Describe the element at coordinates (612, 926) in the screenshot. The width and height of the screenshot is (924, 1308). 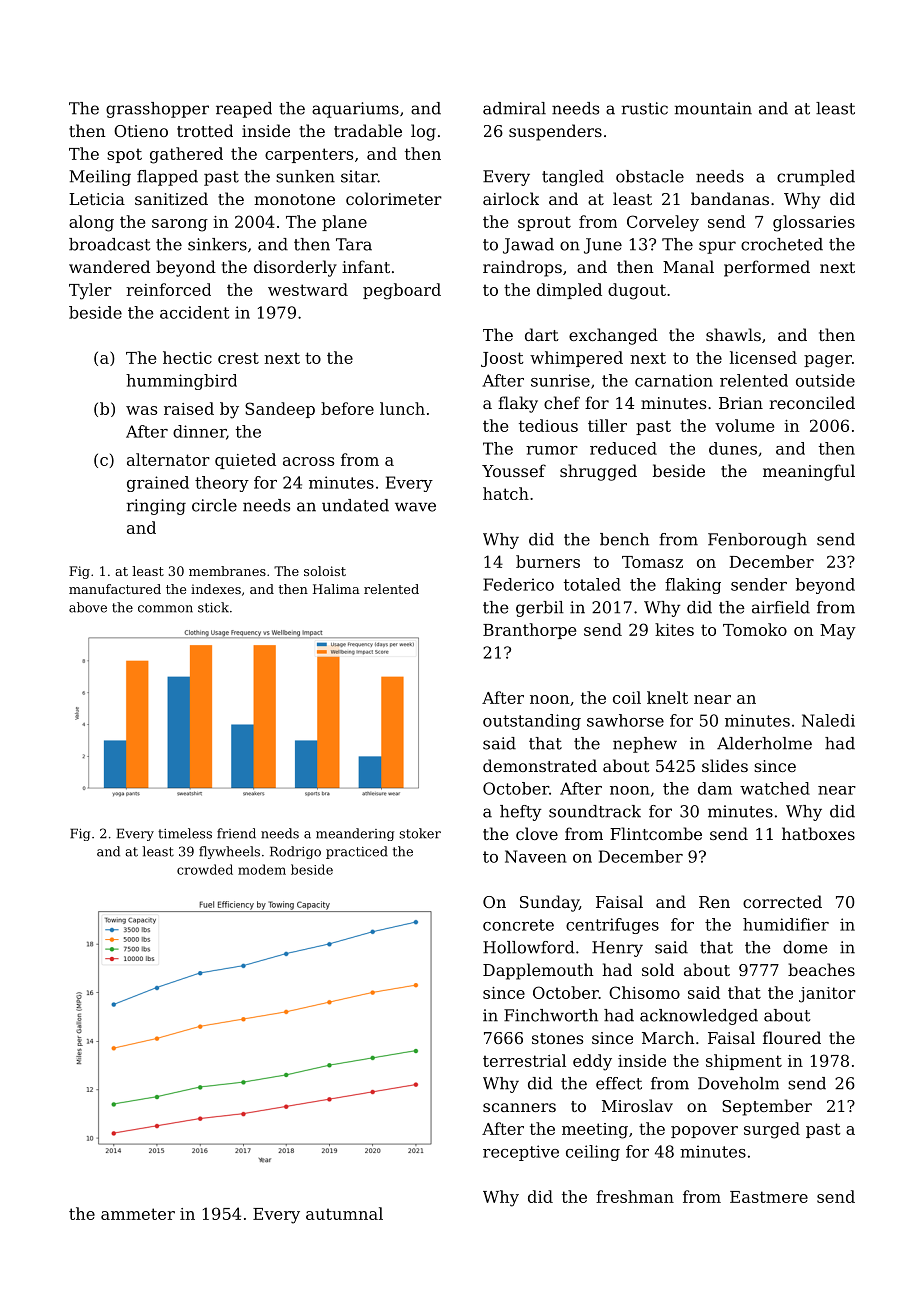
I see `centrifuges` at that location.
